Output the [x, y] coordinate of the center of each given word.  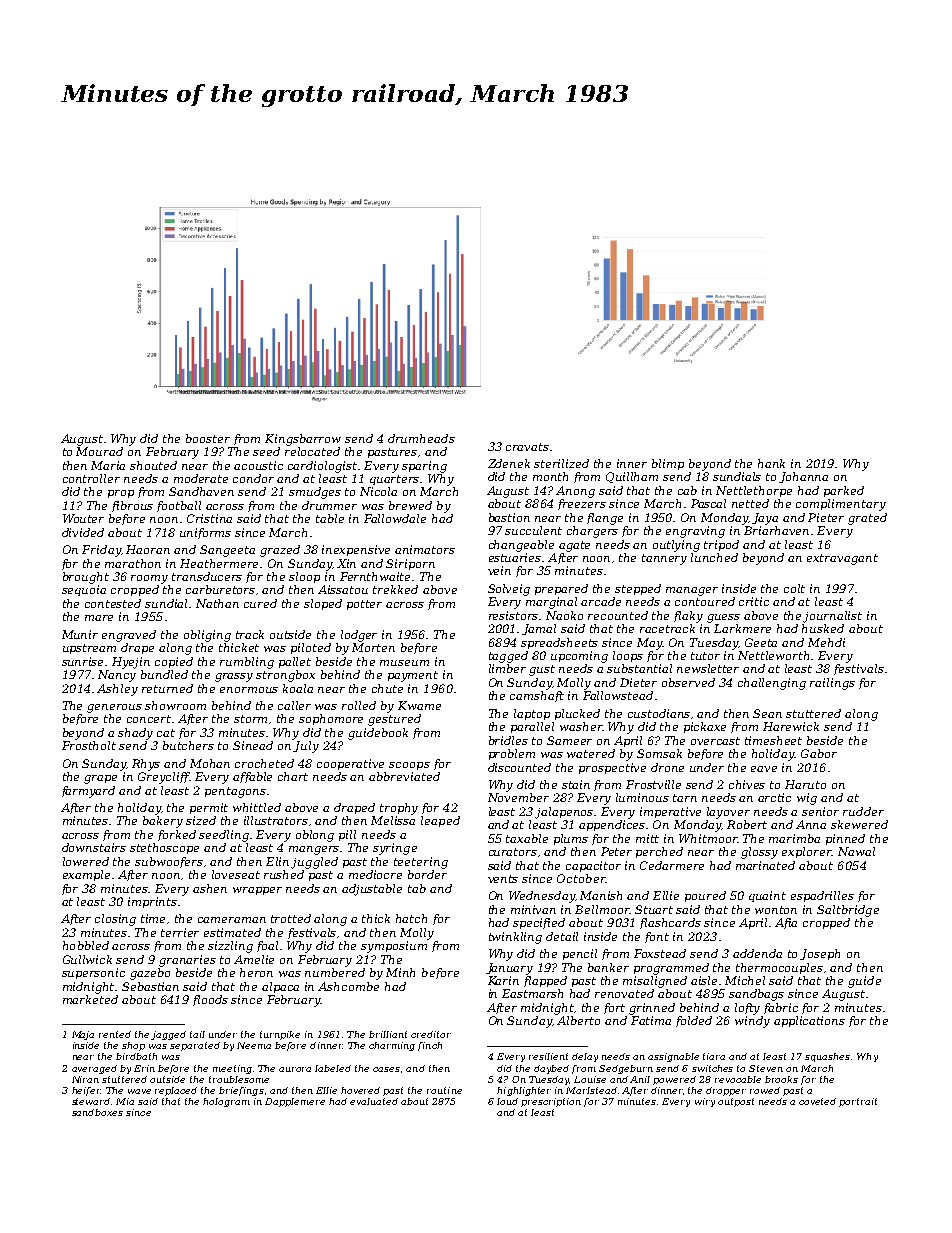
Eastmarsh [532, 993]
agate [574, 546]
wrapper [257, 891]
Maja [83, 1035]
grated [867, 519]
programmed [671, 969]
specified [539, 923]
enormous [249, 690]
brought [86, 578]
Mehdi [826, 642]
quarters [395, 480]
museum [404, 663]
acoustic [258, 465]
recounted [618, 615]
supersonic [93, 973]
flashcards [670, 923]
